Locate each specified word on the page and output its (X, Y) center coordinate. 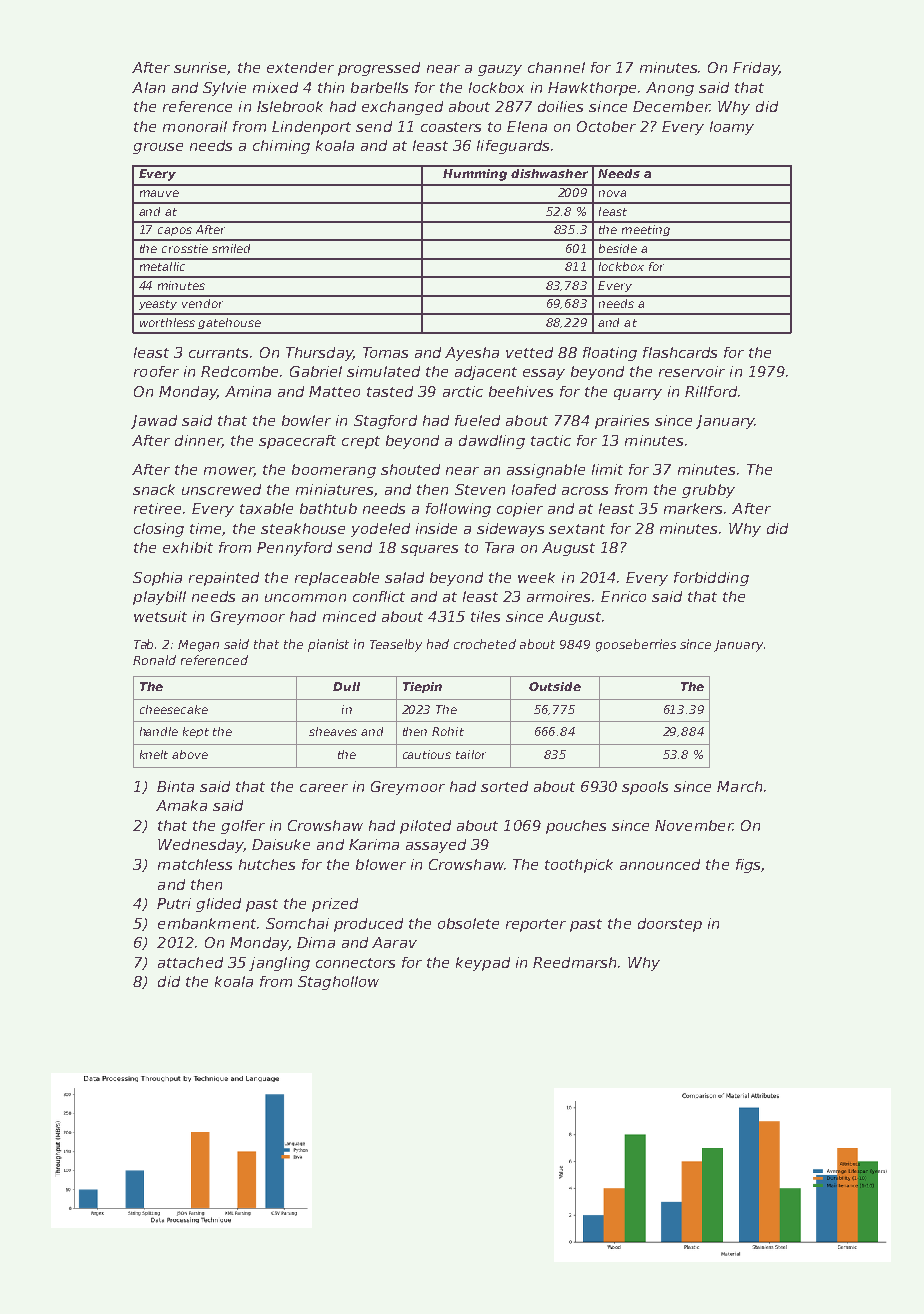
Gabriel (316, 371)
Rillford (711, 391)
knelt (154, 754)
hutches (267, 864)
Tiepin (422, 687)
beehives (521, 391)
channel (556, 67)
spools (645, 788)
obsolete (468, 923)
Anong (670, 89)
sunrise (201, 68)
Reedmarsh (574, 962)
